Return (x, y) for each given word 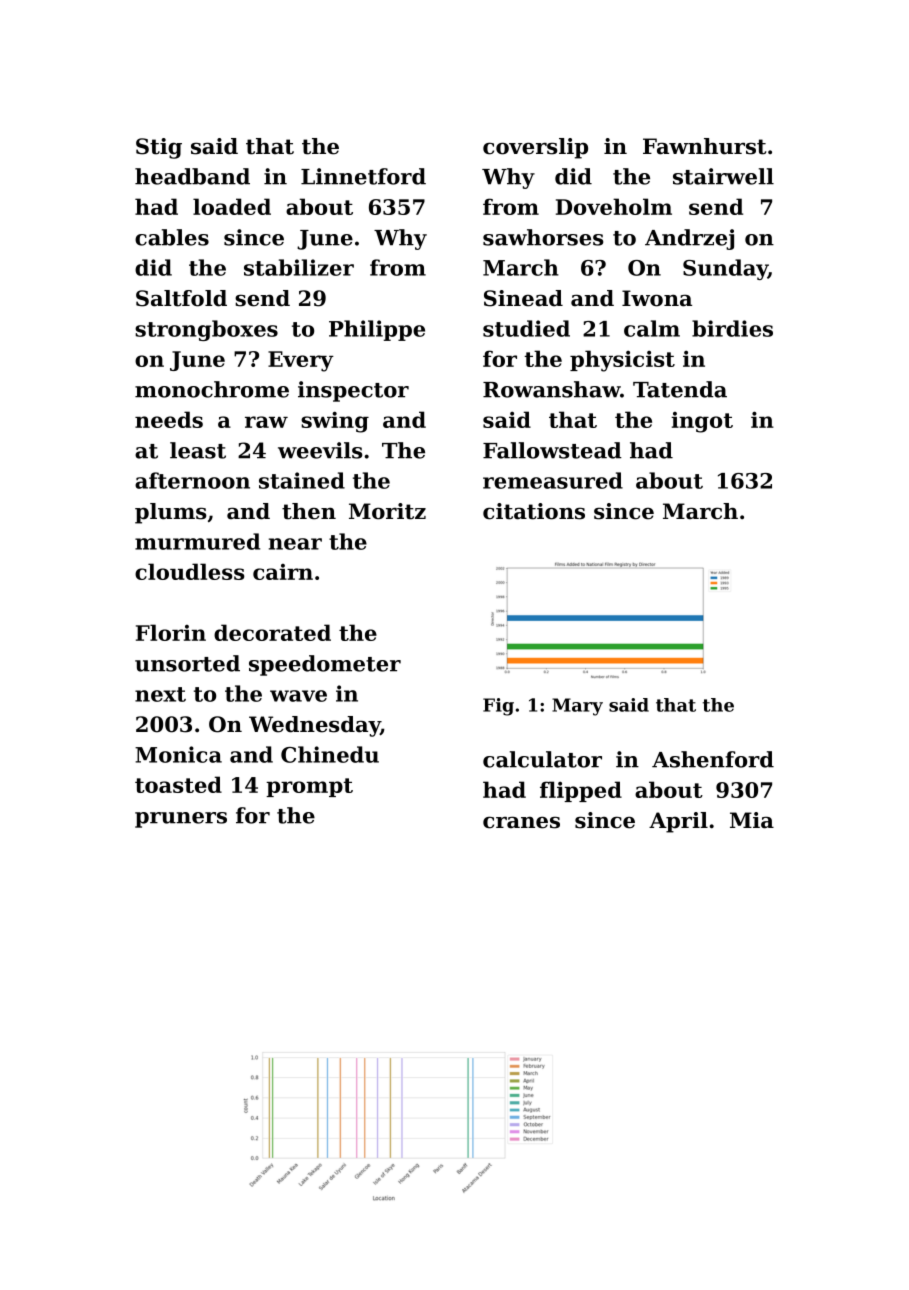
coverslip (535, 148)
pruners (181, 820)
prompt (309, 787)
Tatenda (680, 389)
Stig (159, 148)
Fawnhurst (704, 146)
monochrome (212, 389)
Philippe (377, 330)
